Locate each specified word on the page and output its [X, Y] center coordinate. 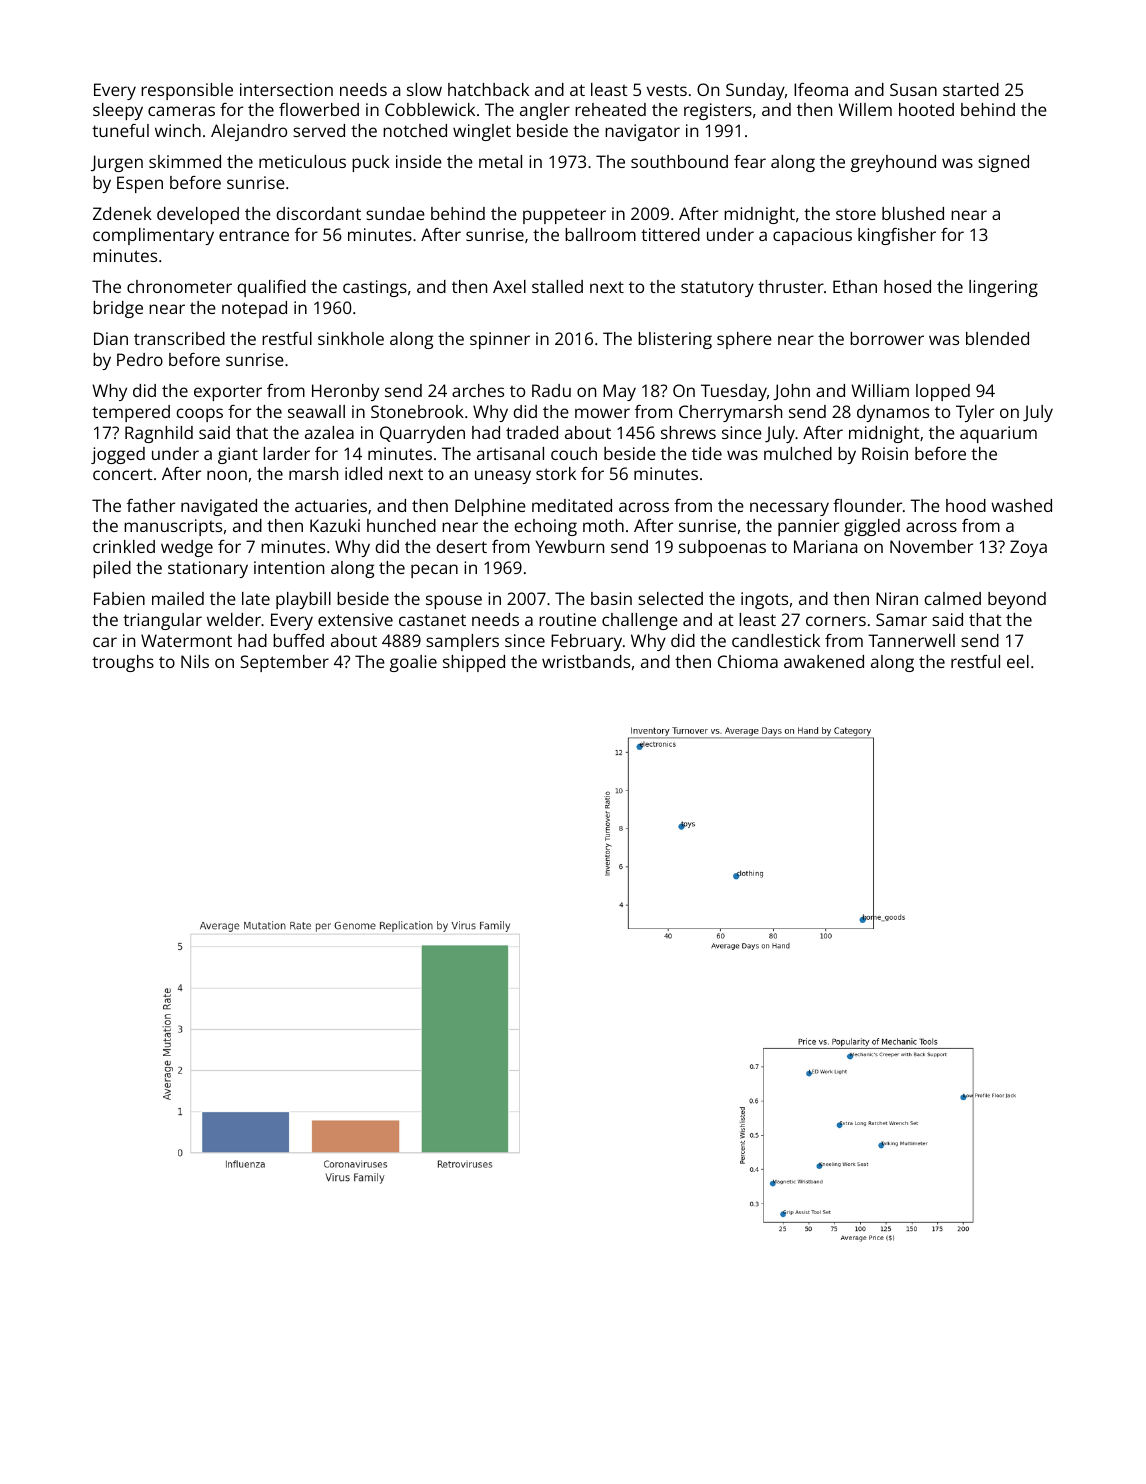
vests [667, 90]
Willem [865, 109]
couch [574, 453]
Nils [195, 661]
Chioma [748, 661]
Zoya [1028, 548]
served [319, 130]
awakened [824, 661]
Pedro [140, 359]
